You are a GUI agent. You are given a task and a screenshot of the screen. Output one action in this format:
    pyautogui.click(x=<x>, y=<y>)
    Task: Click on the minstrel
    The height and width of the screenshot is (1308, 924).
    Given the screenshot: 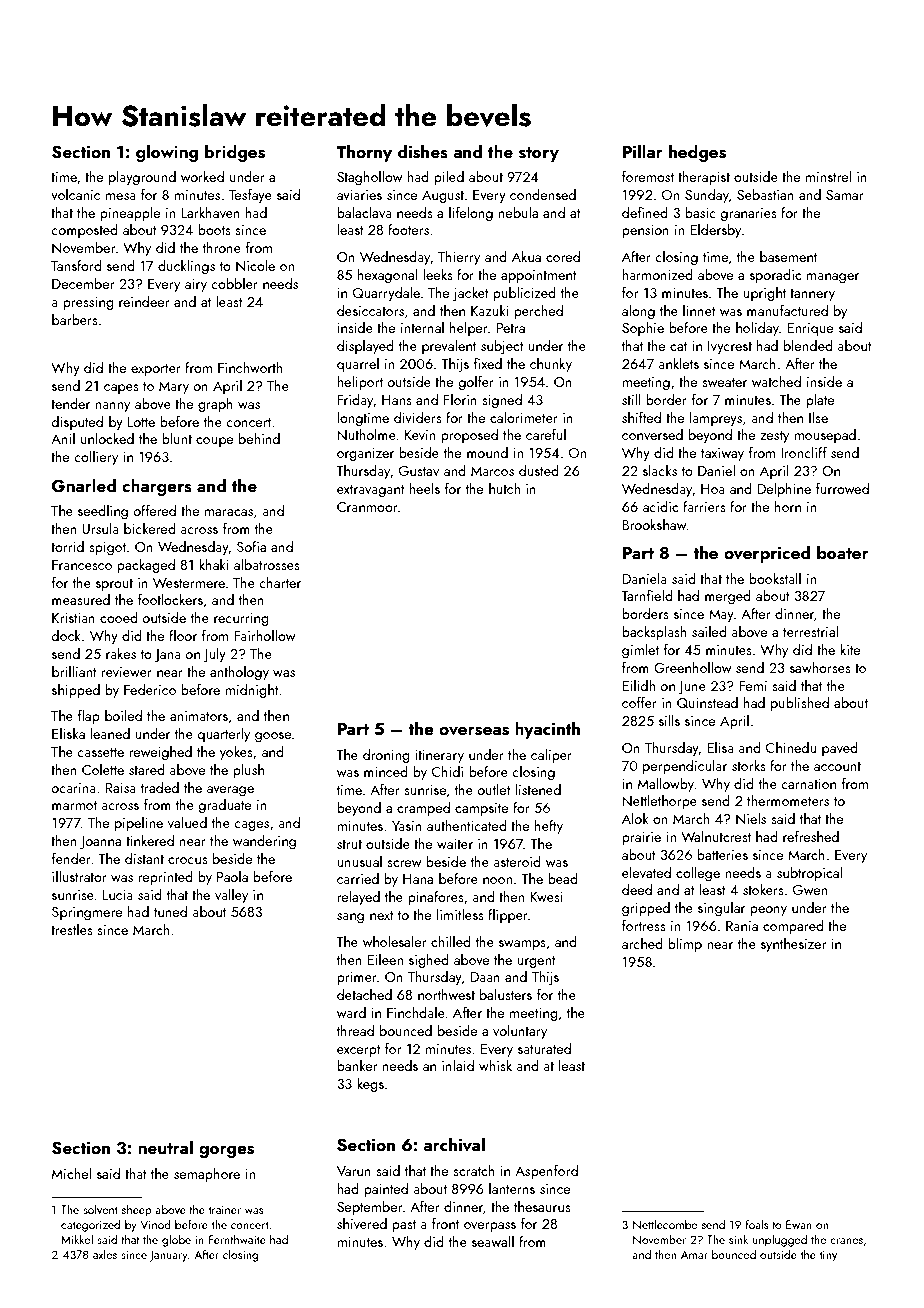 What is the action you would take?
    pyautogui.click(x=828, y=176)
